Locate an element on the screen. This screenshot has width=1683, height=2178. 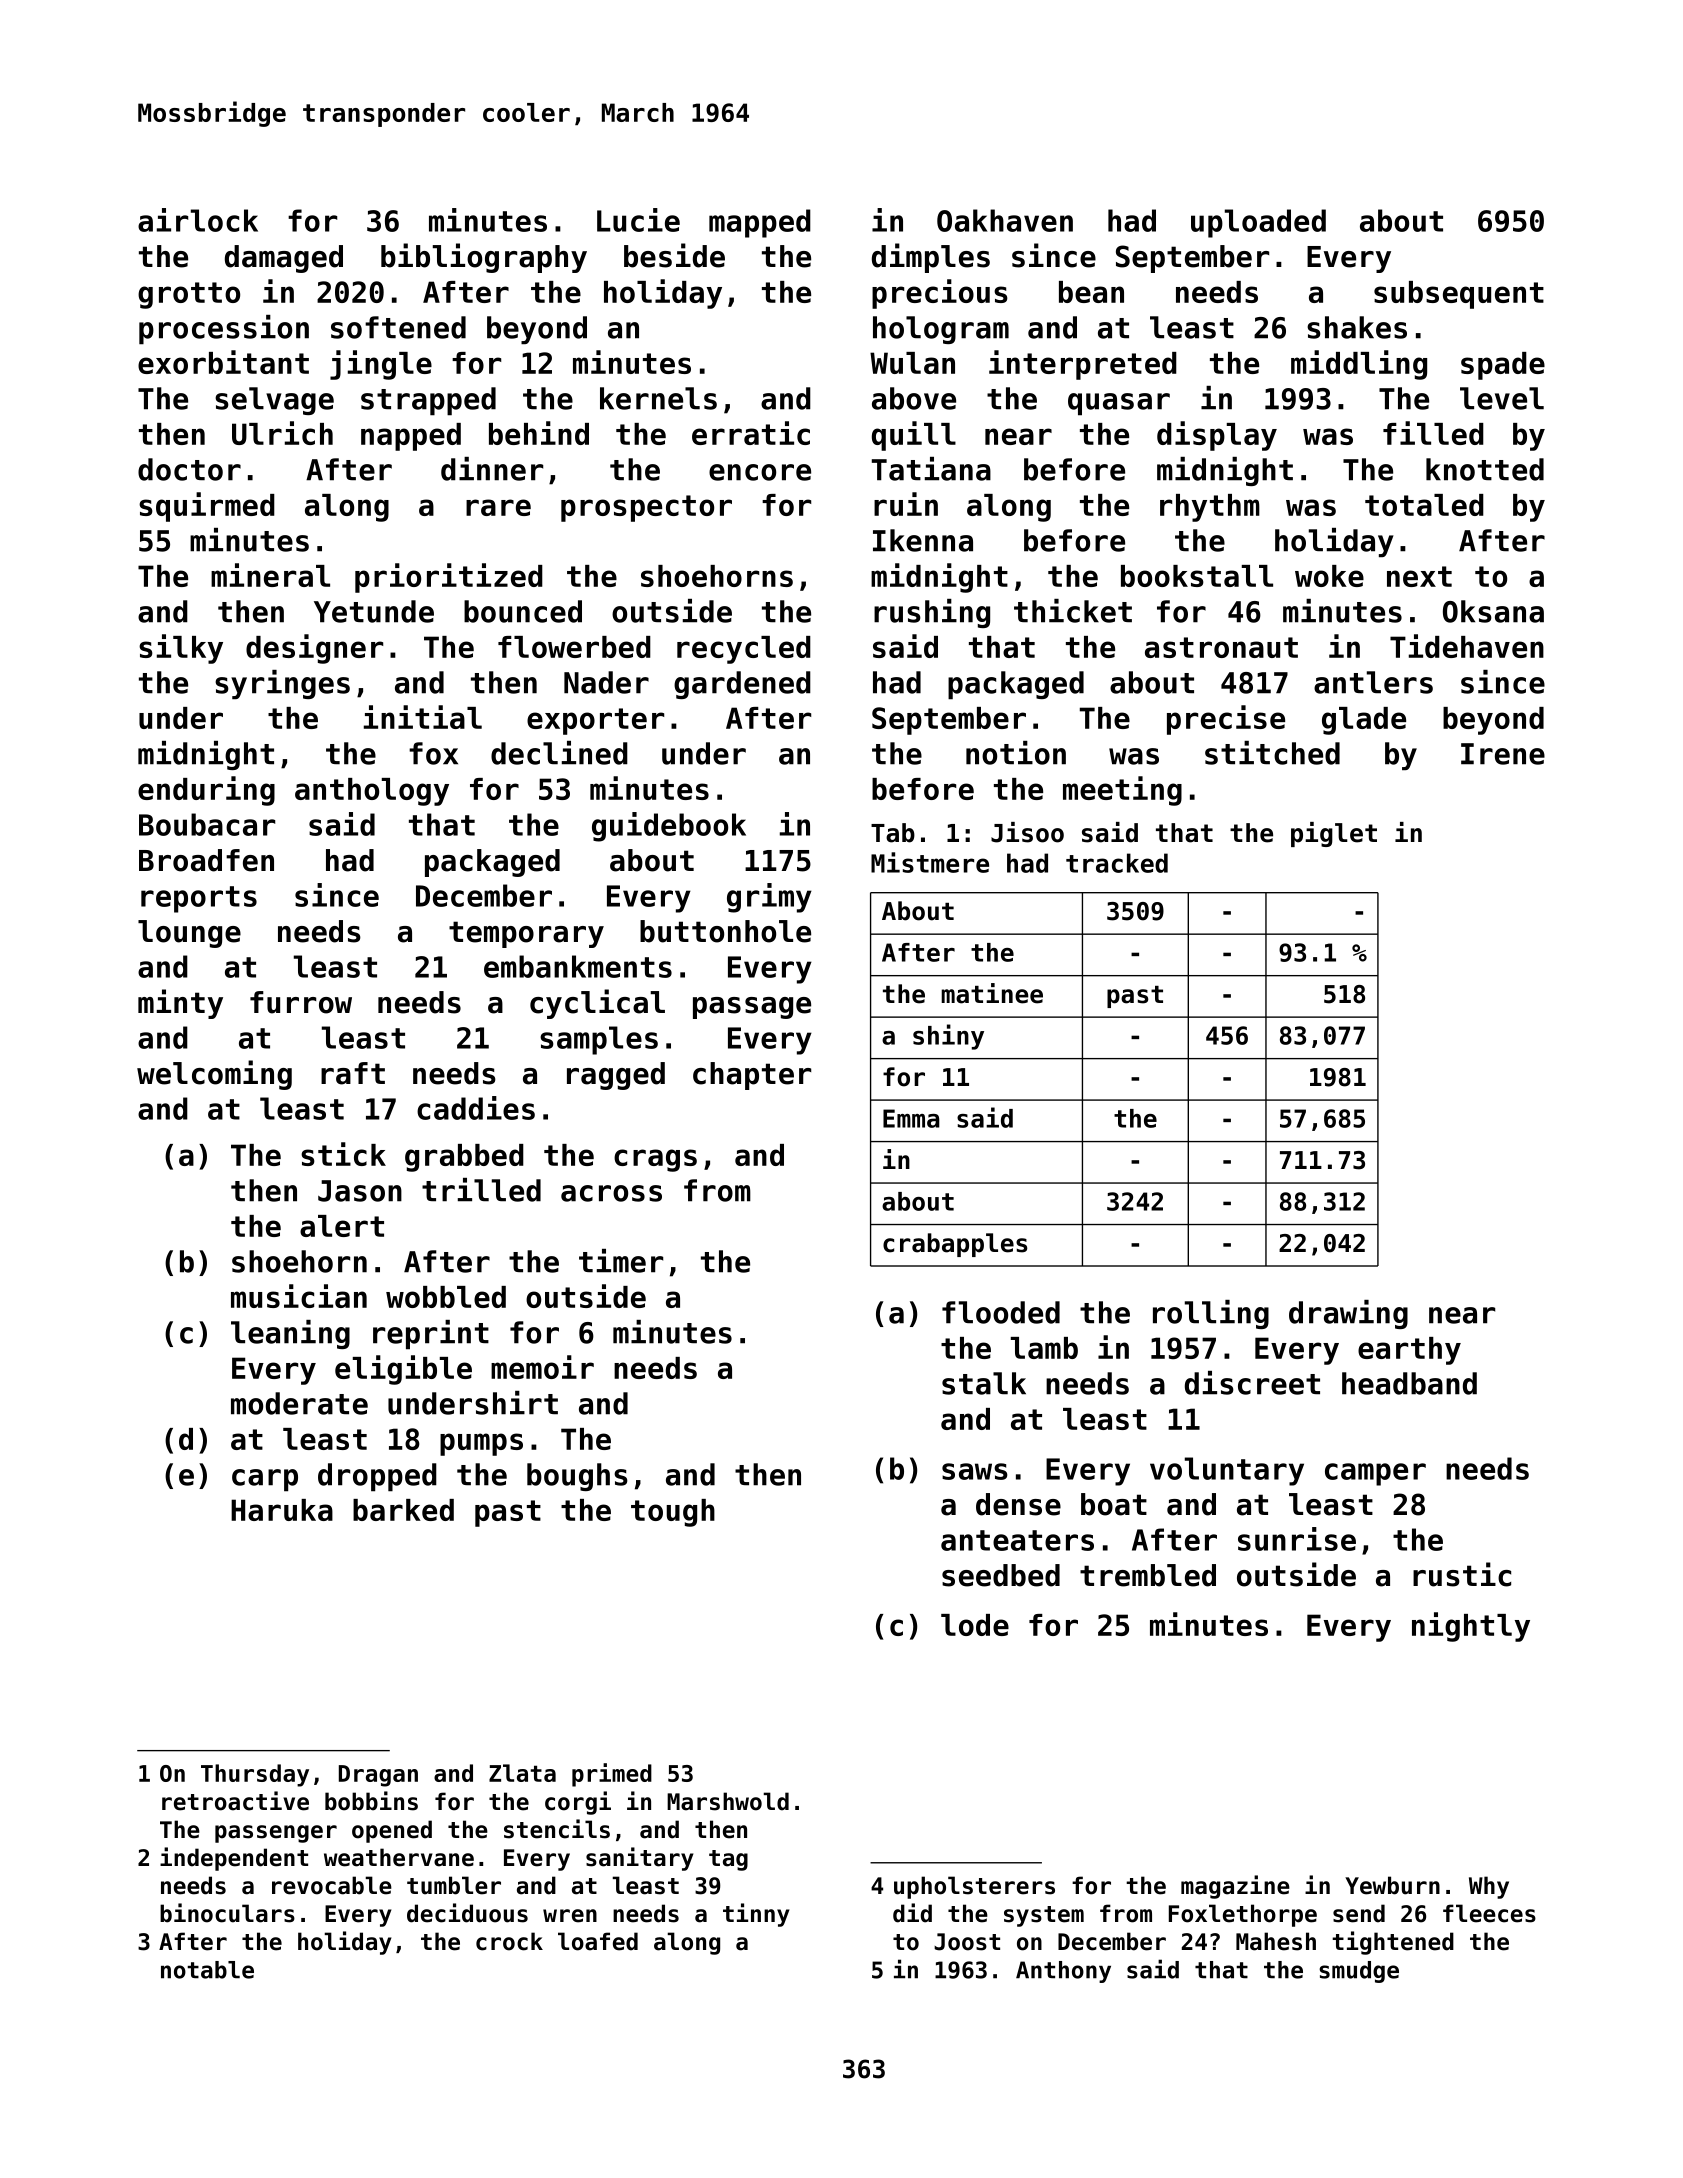
notable is located at coordinates (207, 1970).
